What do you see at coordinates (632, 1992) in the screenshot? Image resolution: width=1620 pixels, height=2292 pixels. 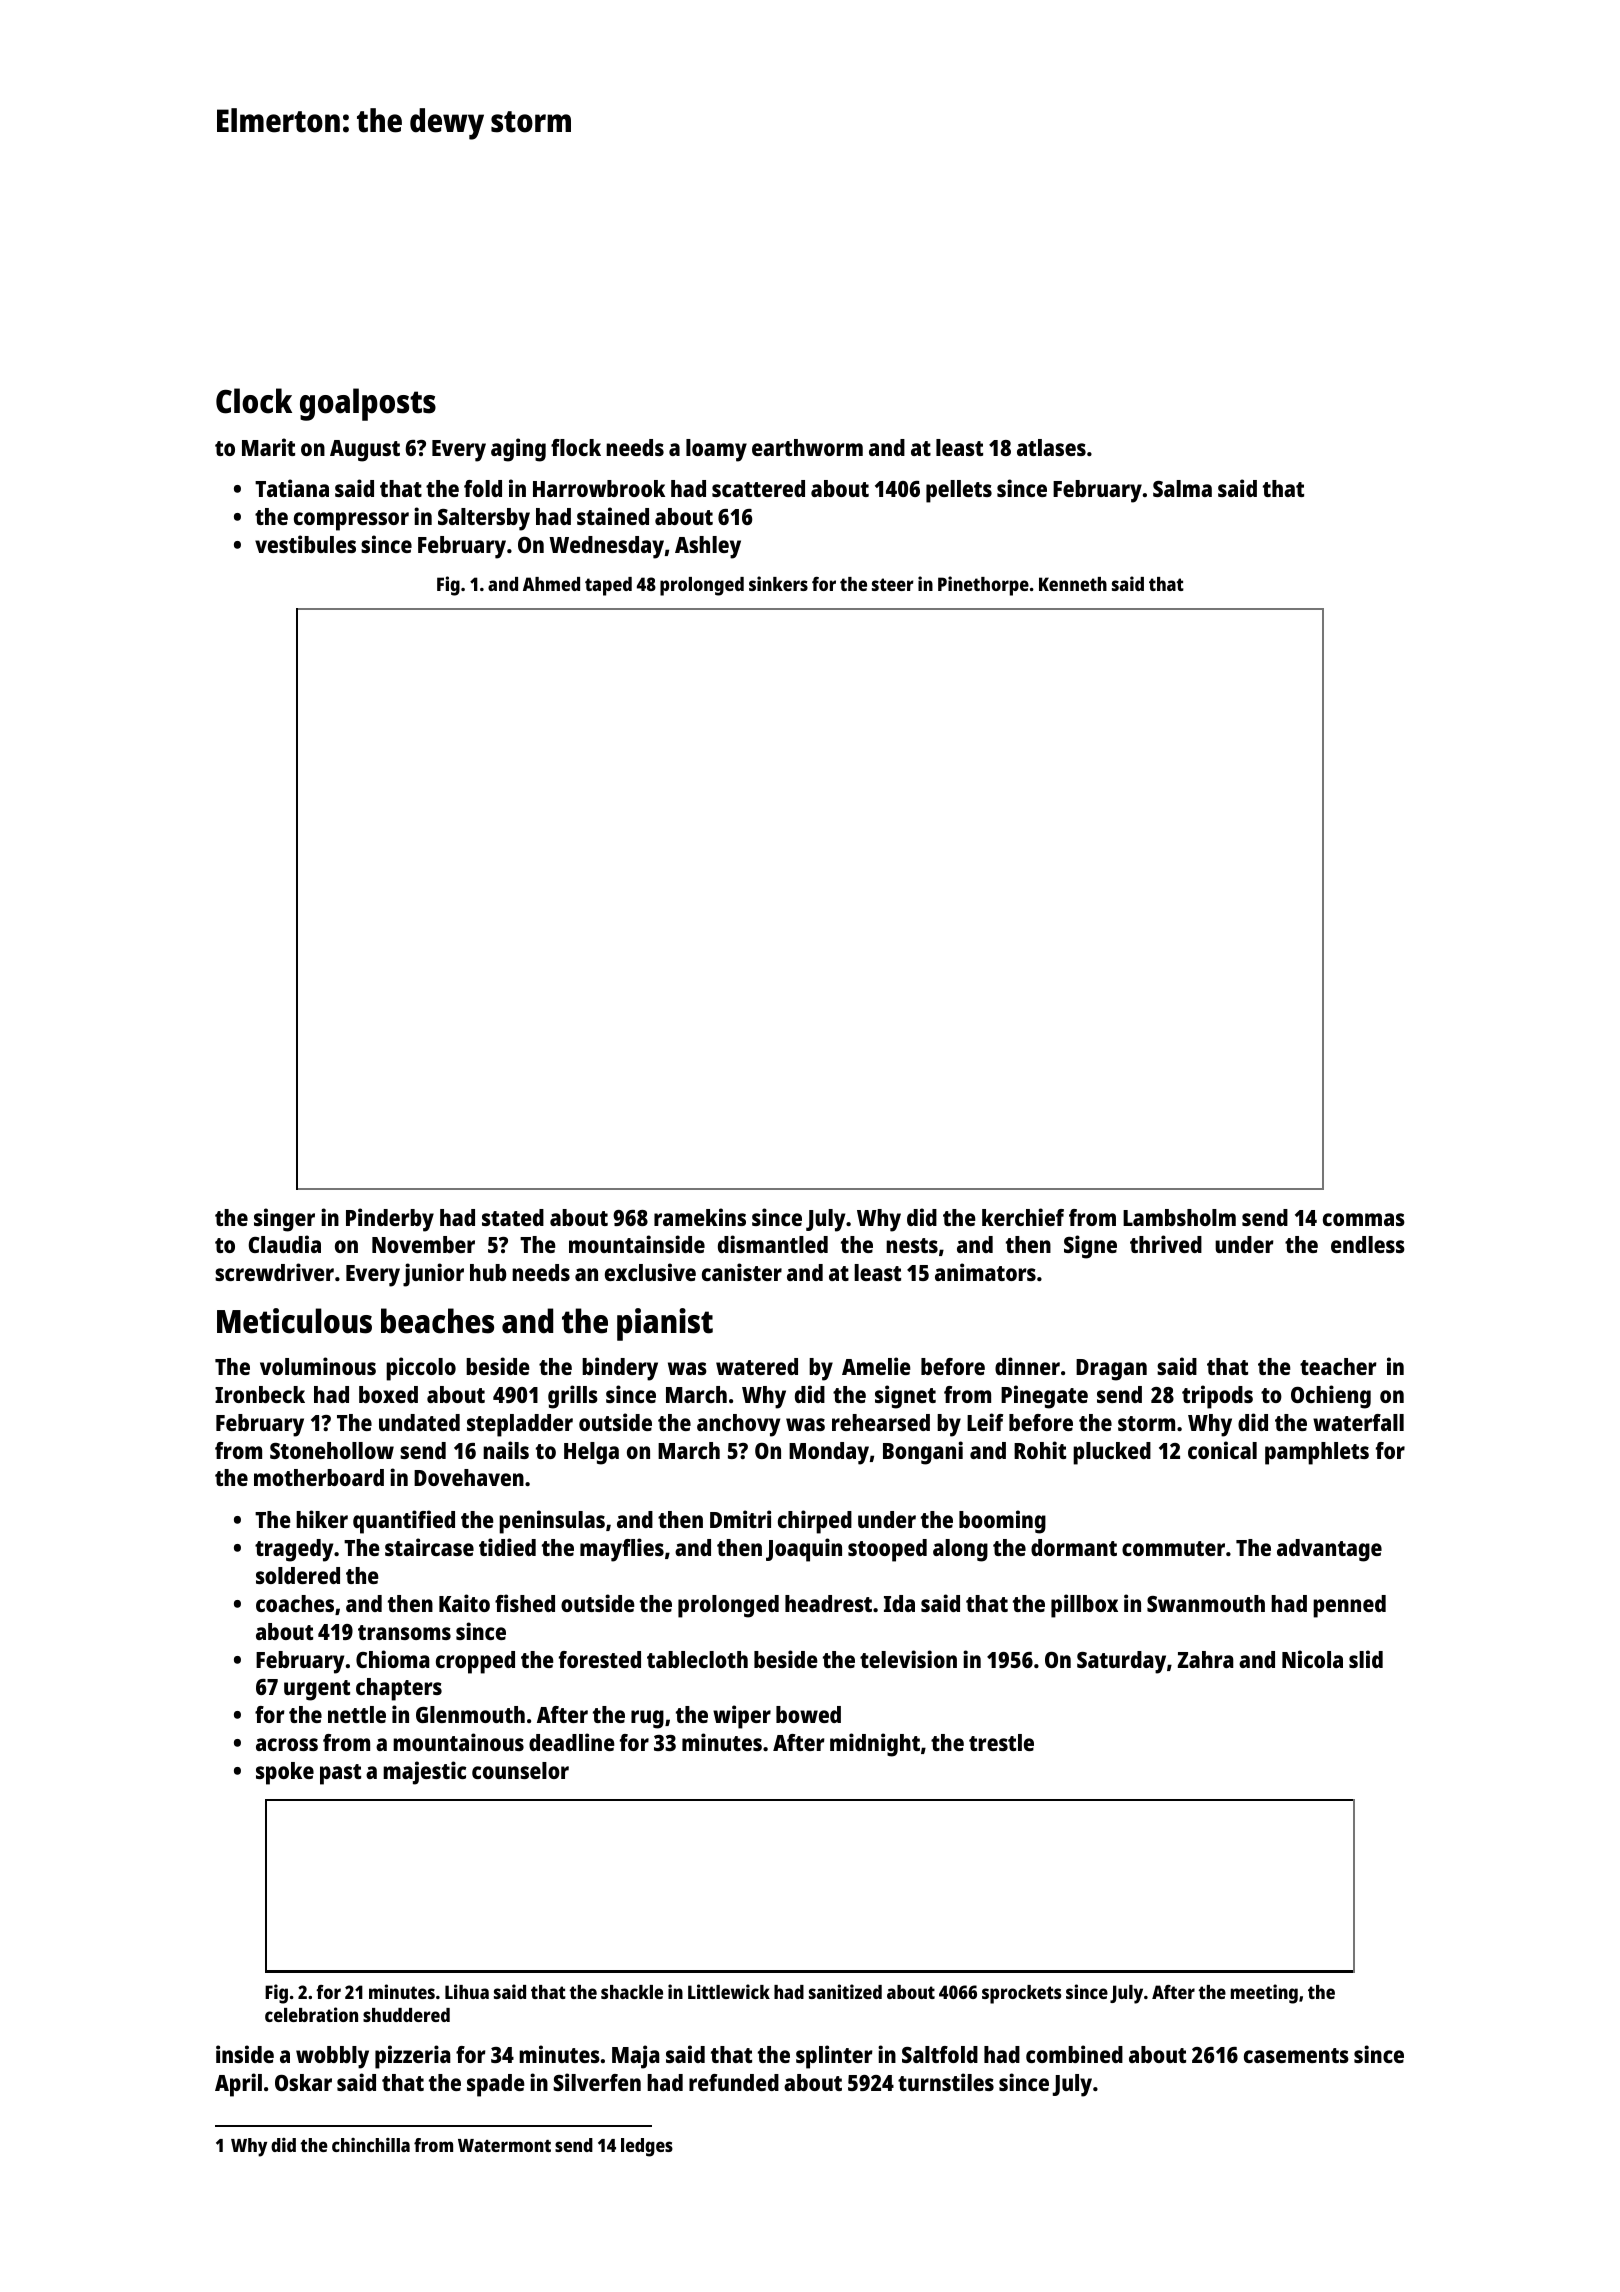 I see `shackle` at bounding box center [632, 1992].
